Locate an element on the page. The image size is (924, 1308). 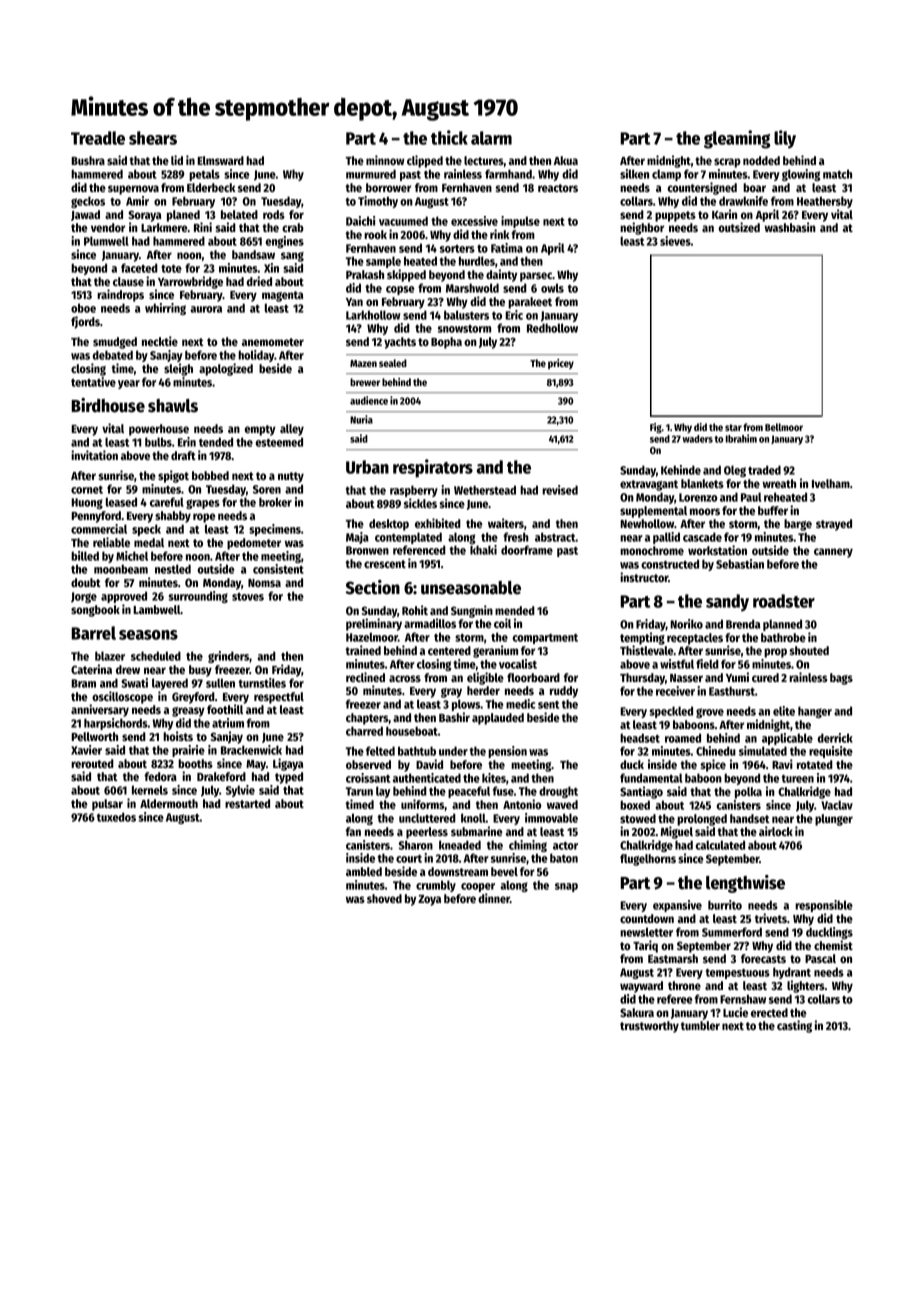
cannery is located at coordinates (833, 553).
